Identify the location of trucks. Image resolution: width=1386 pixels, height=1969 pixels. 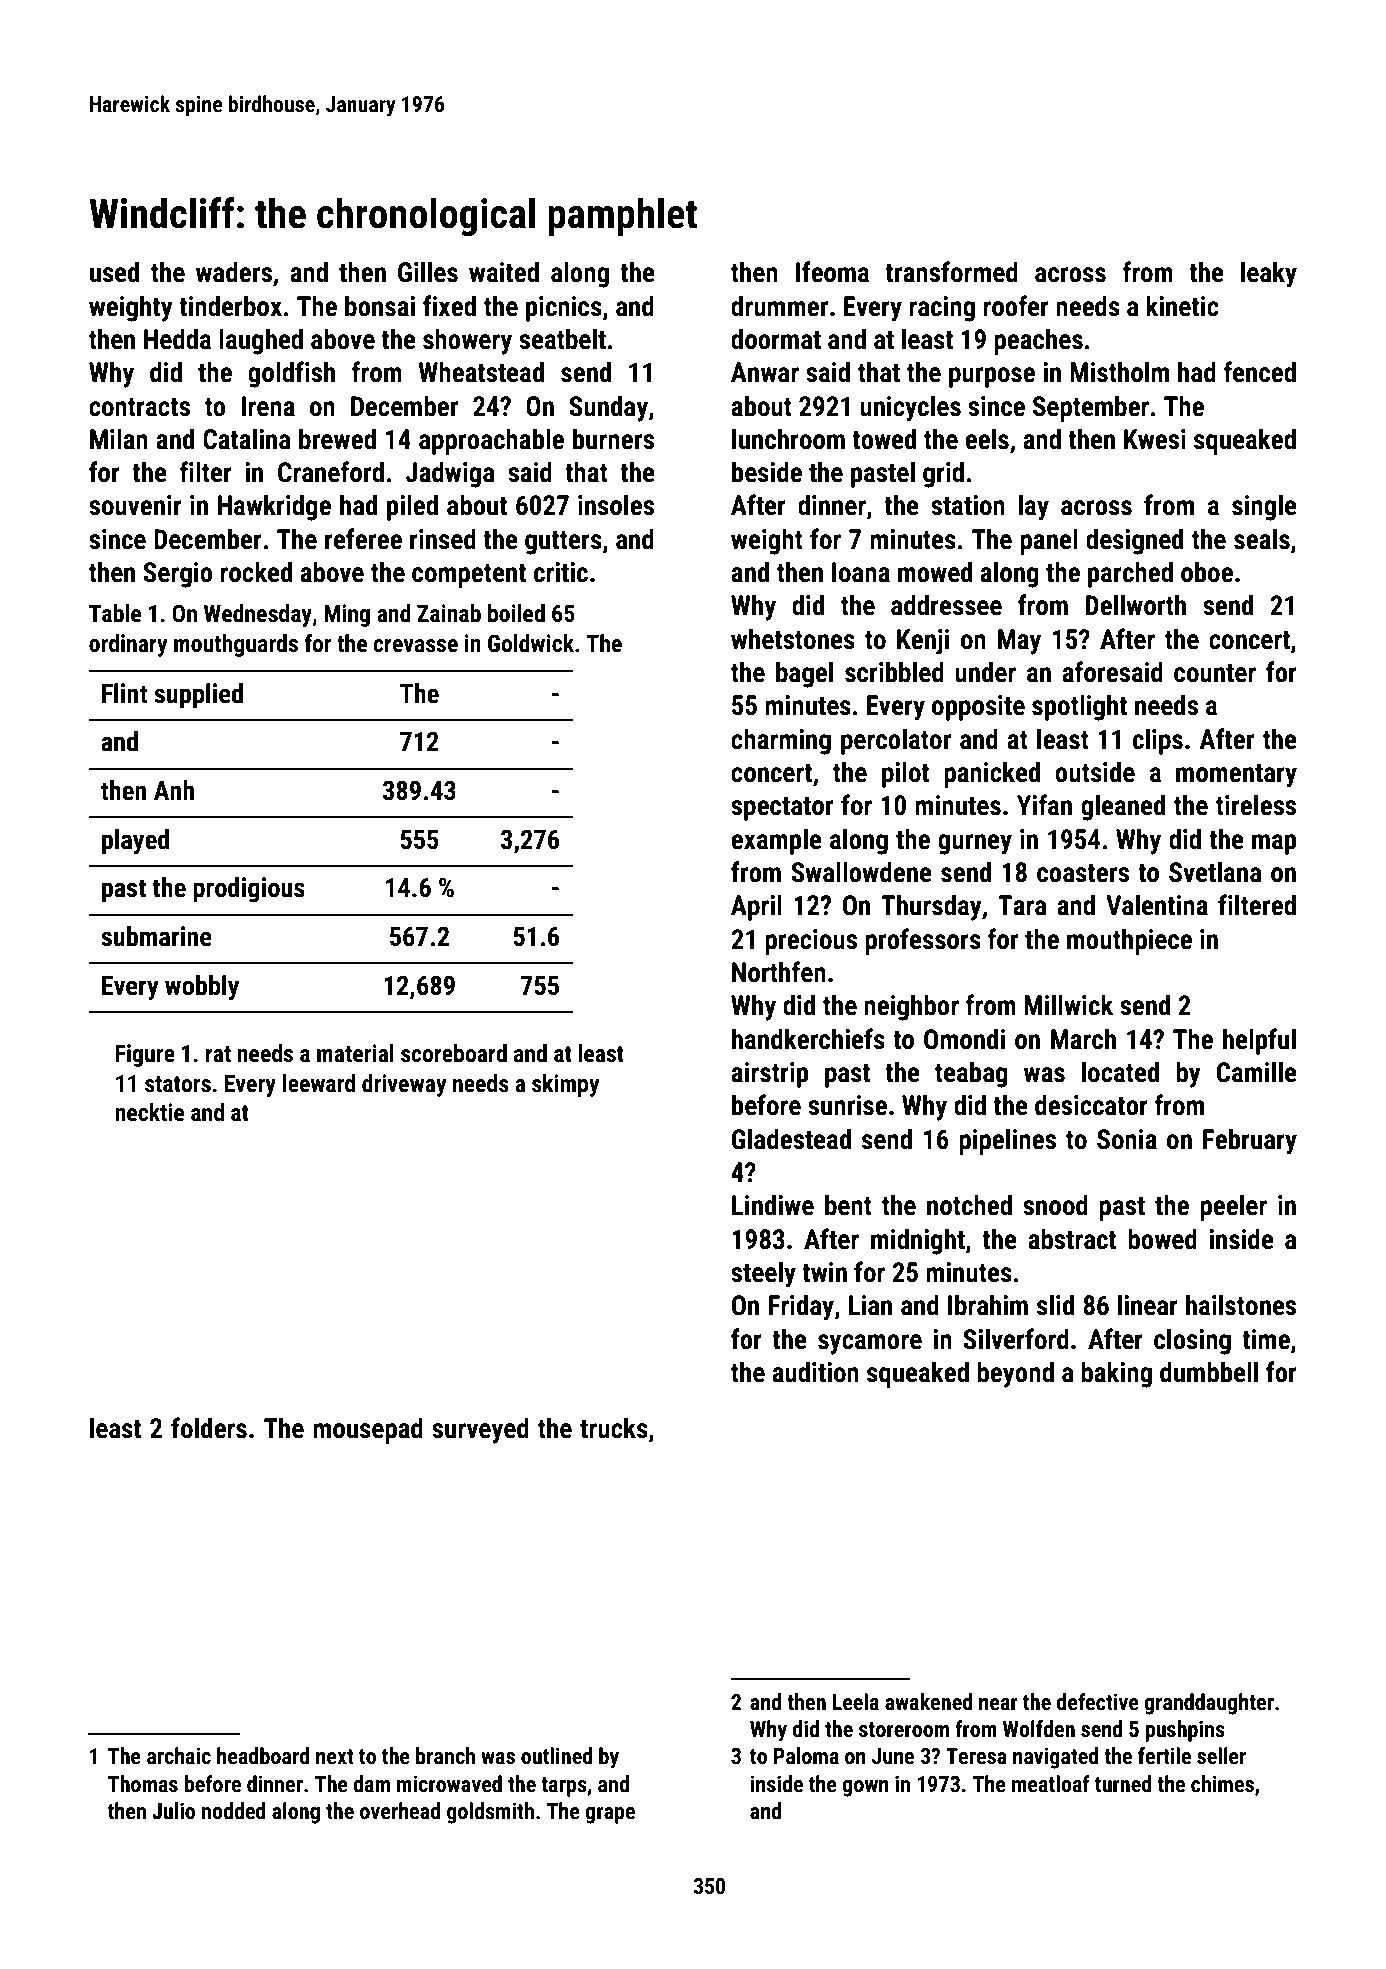
(614, 1428).
